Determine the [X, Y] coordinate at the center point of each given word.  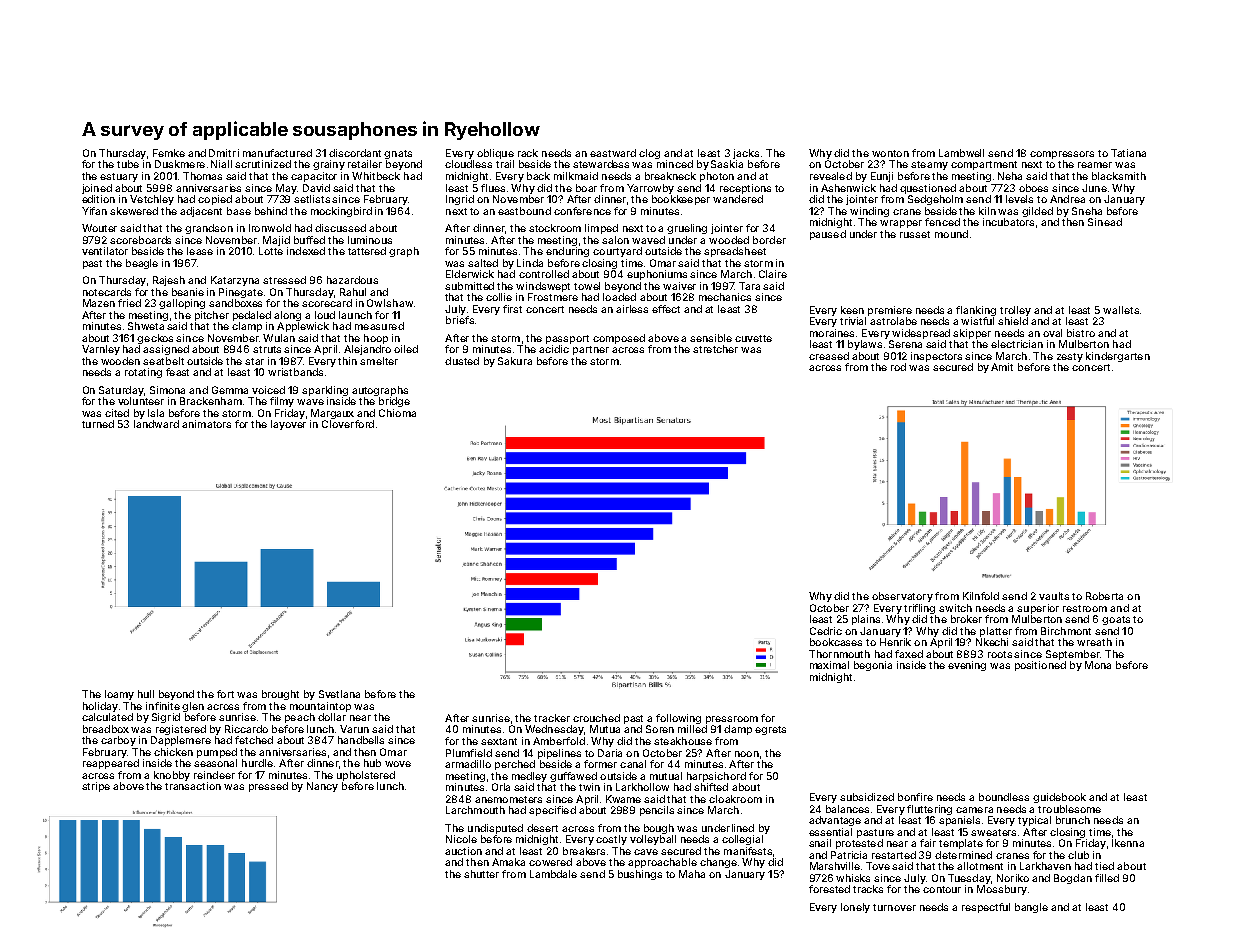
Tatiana [1128, 153]
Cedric [826, 631]
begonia [873, 666]
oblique [495, 154]
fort [225, 694]
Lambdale [553, 874]
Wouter [99, 228]
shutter [481, 874]
